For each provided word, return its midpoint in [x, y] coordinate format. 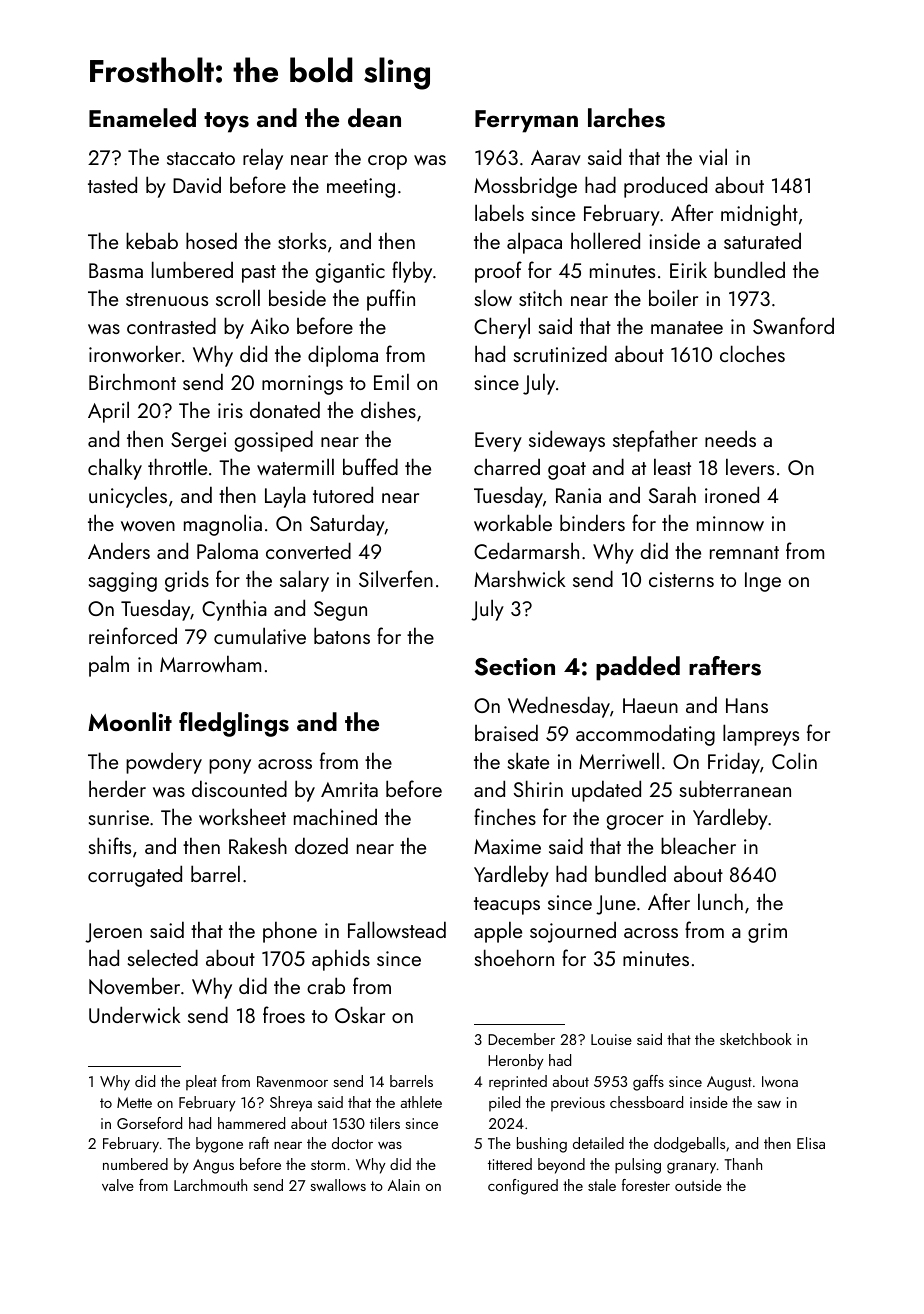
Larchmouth [210, 1185]
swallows [338, 1185]
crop [387, 162]
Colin [794, 760]
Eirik [688, 269]
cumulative [260, 635]
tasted [112, 184]
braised [506, 732]
